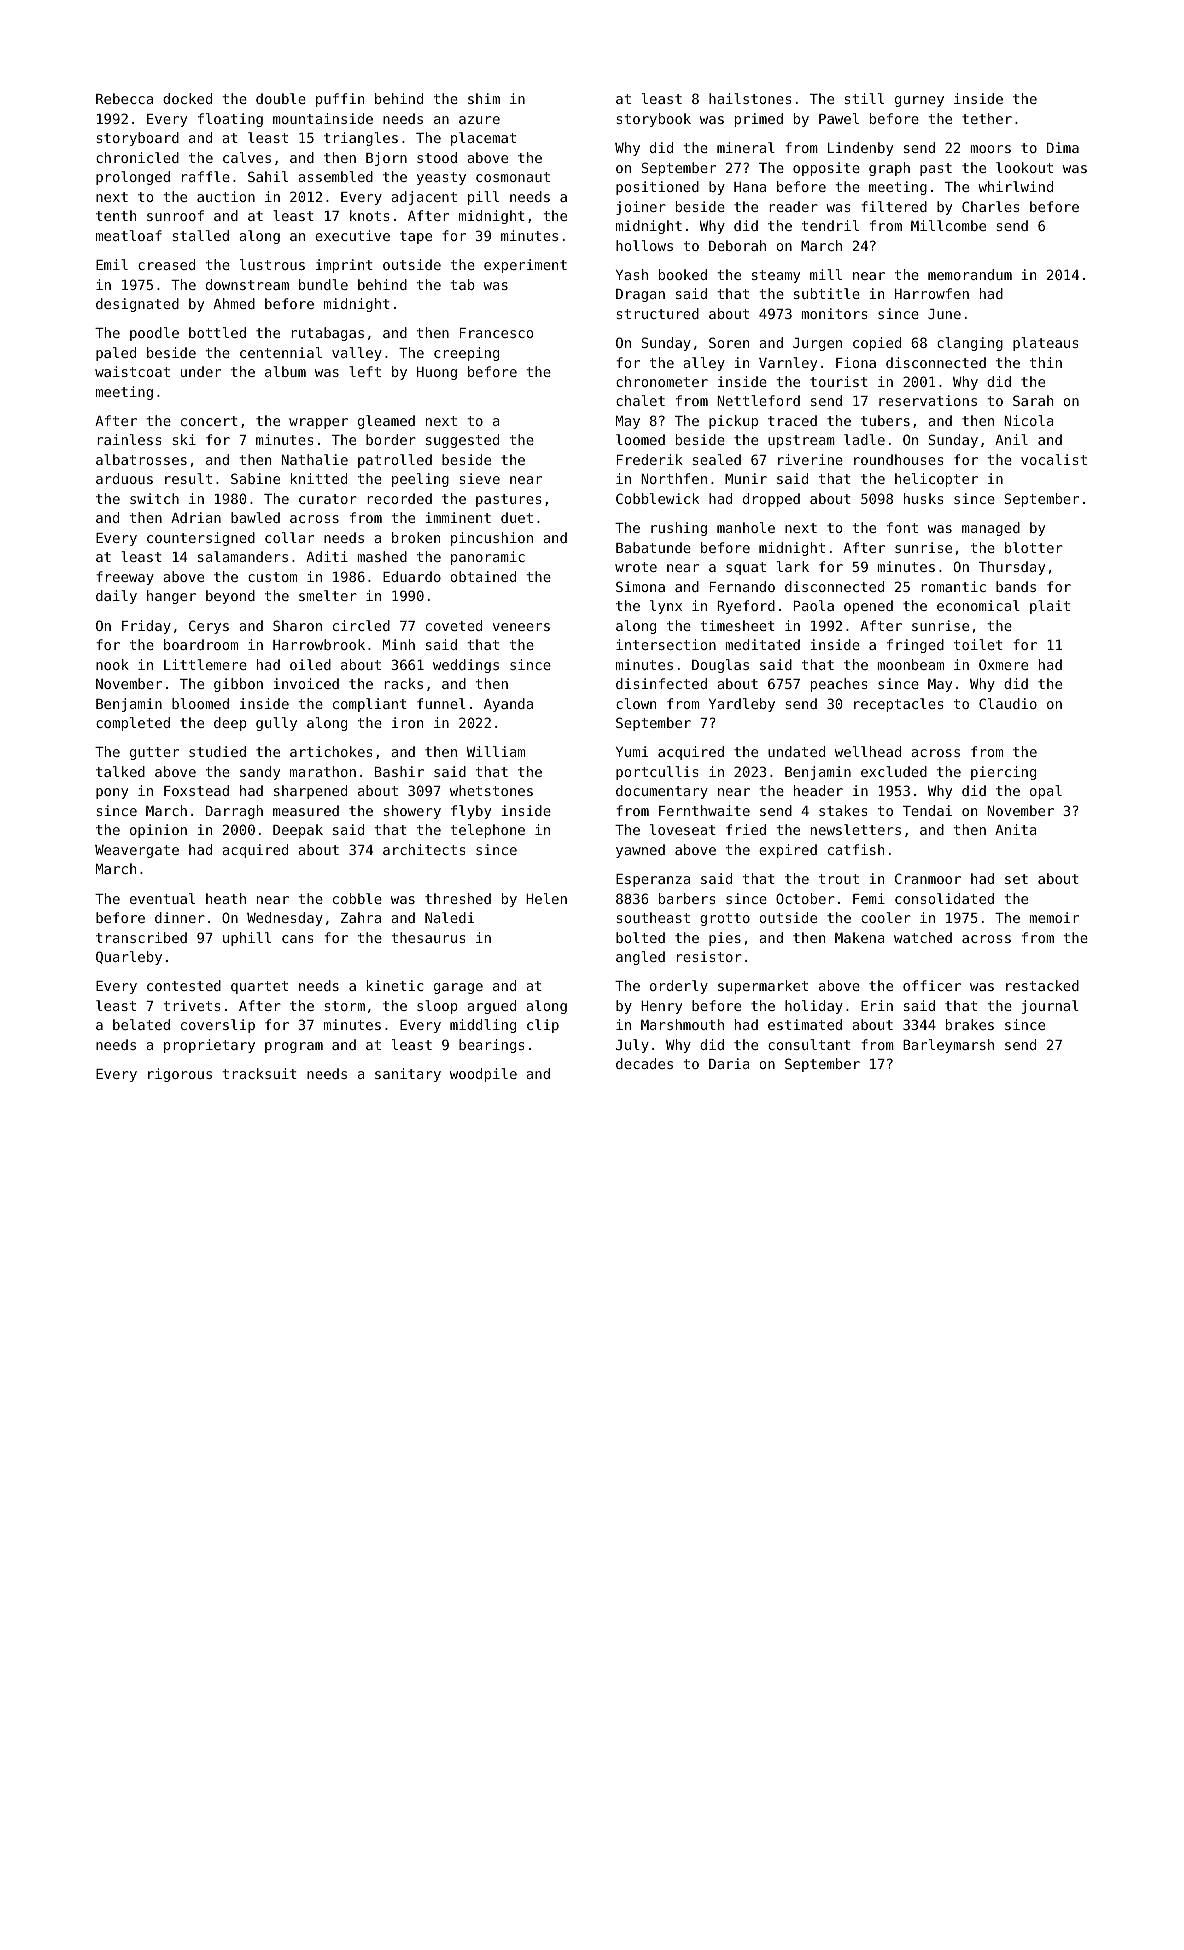  I want to click on pickup, so click(733, 422).
